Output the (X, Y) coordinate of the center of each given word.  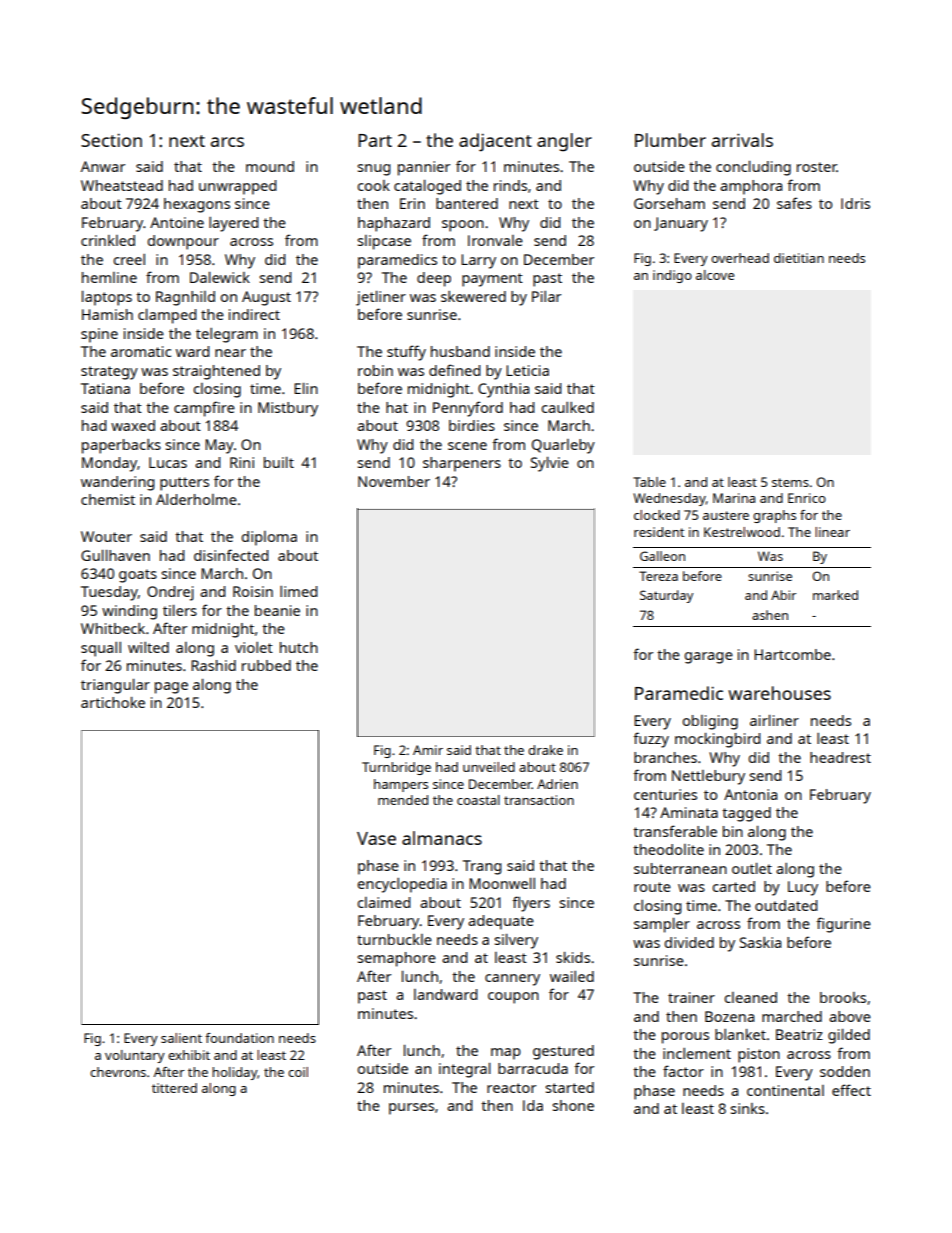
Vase (376, 838)
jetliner (381, 298)
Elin (306, 388)
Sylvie (550, 464)
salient (181, 1038)
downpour (183, 242)
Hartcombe (792, 654)
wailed (572, 976)
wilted (148, 647)
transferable (675, 831)
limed (299, 591)
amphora (751, 187)
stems (790, 482)
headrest (840, 757)
